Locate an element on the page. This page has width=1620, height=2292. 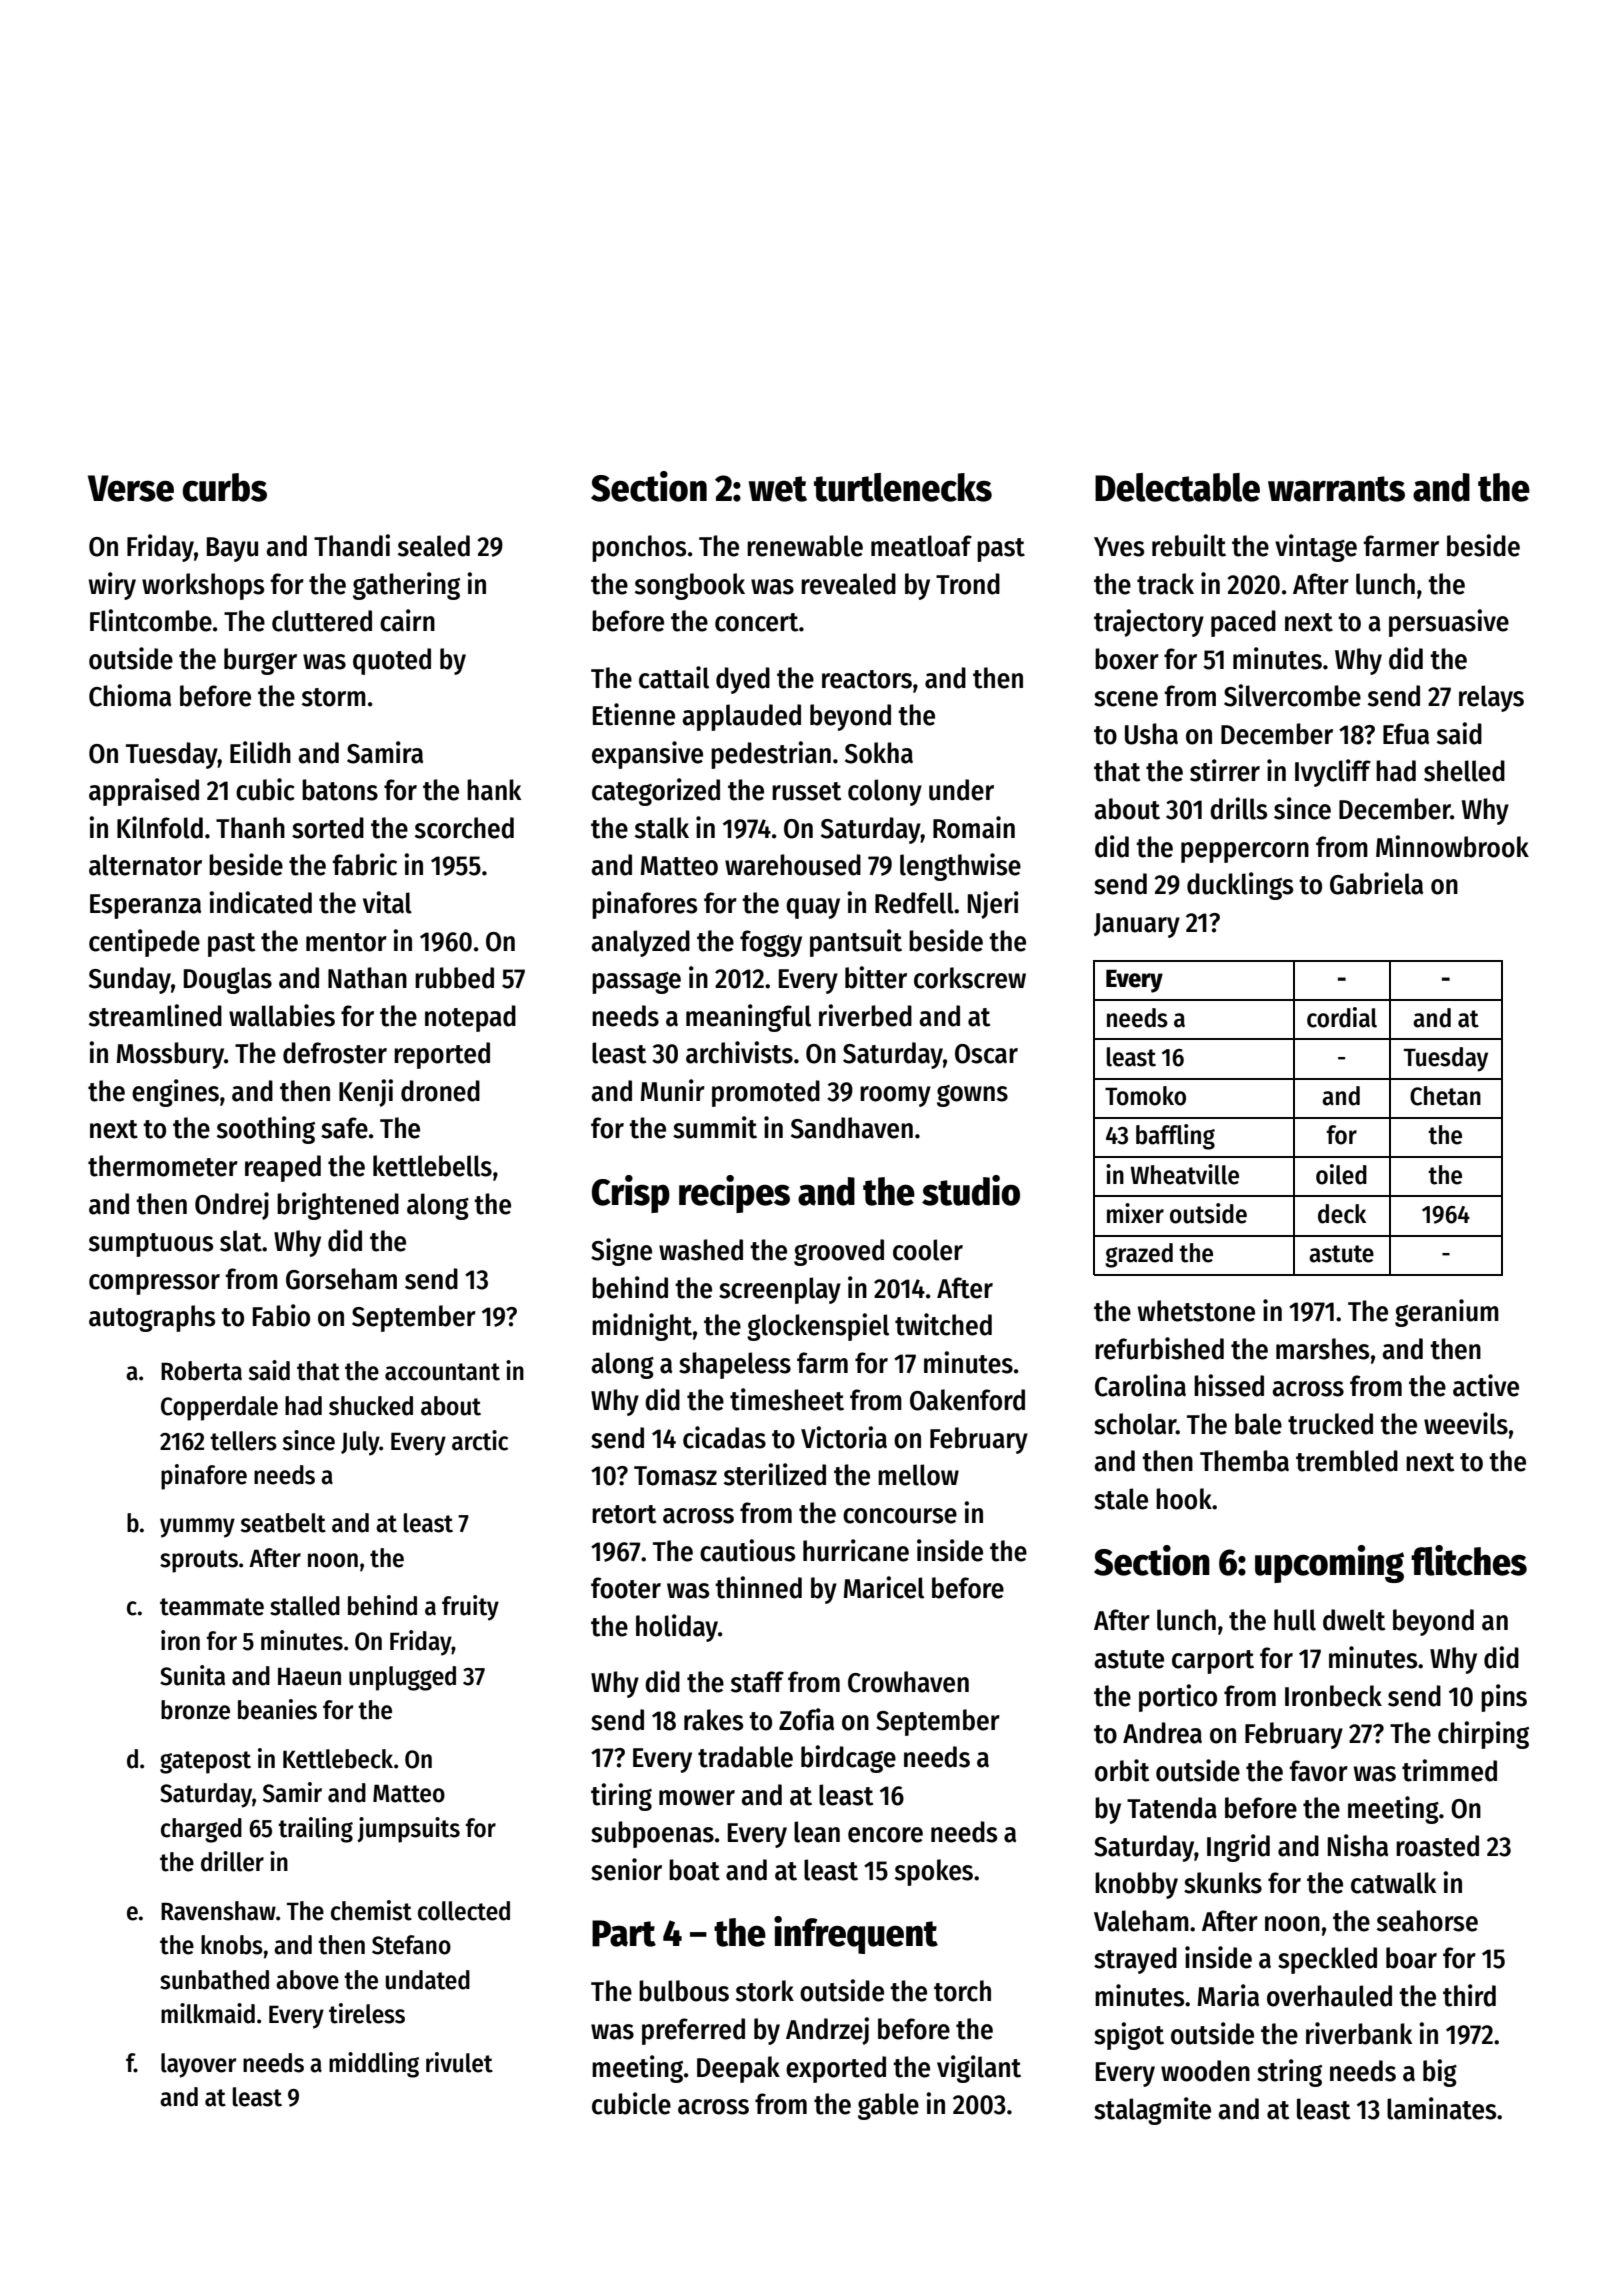
laminates is located at coordinates (1441, 2108).
